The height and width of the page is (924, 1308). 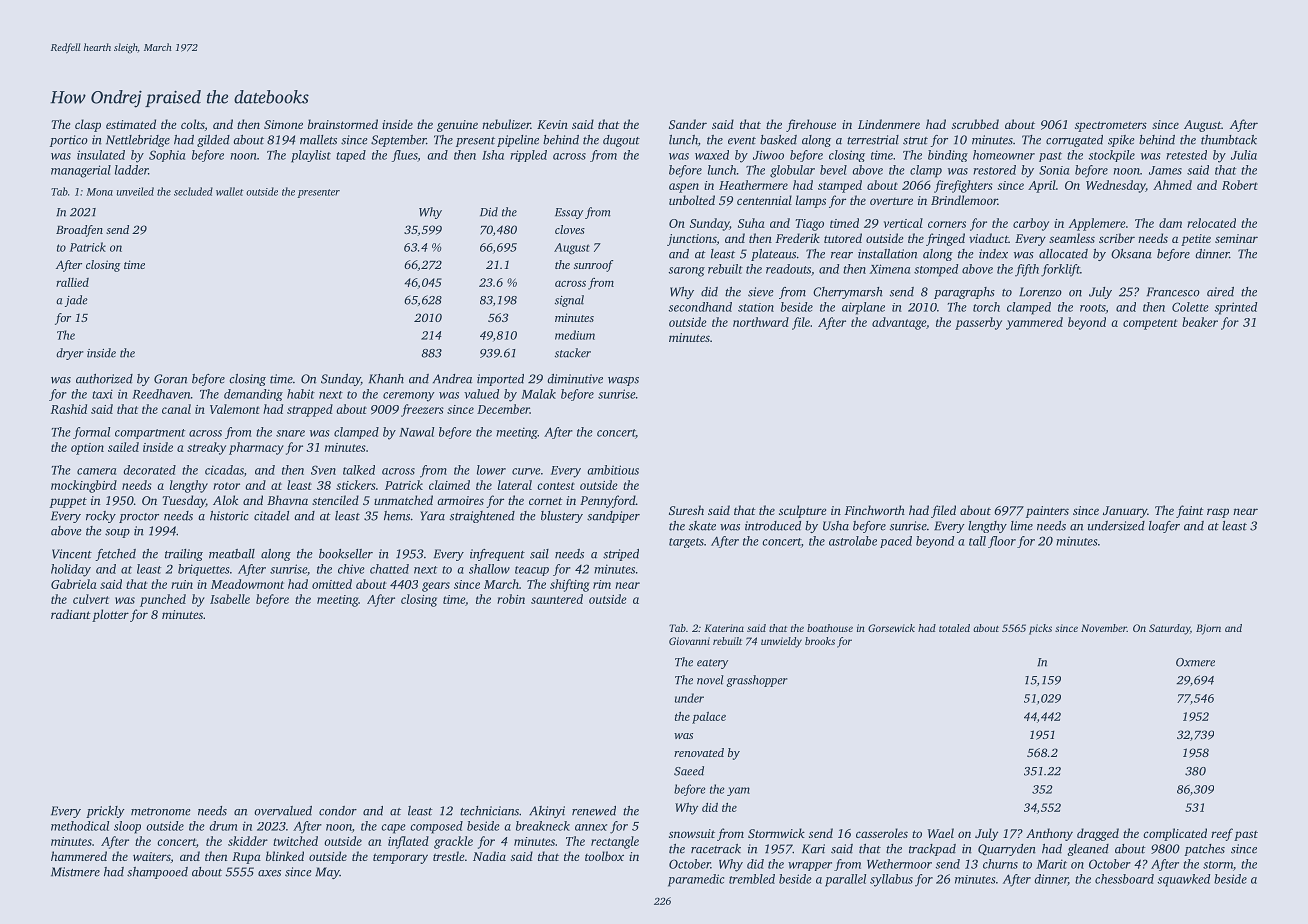 What do you see at coordinates (1183, 880) in the page?
I see `squawked` at bounding box center [1183, 880].
